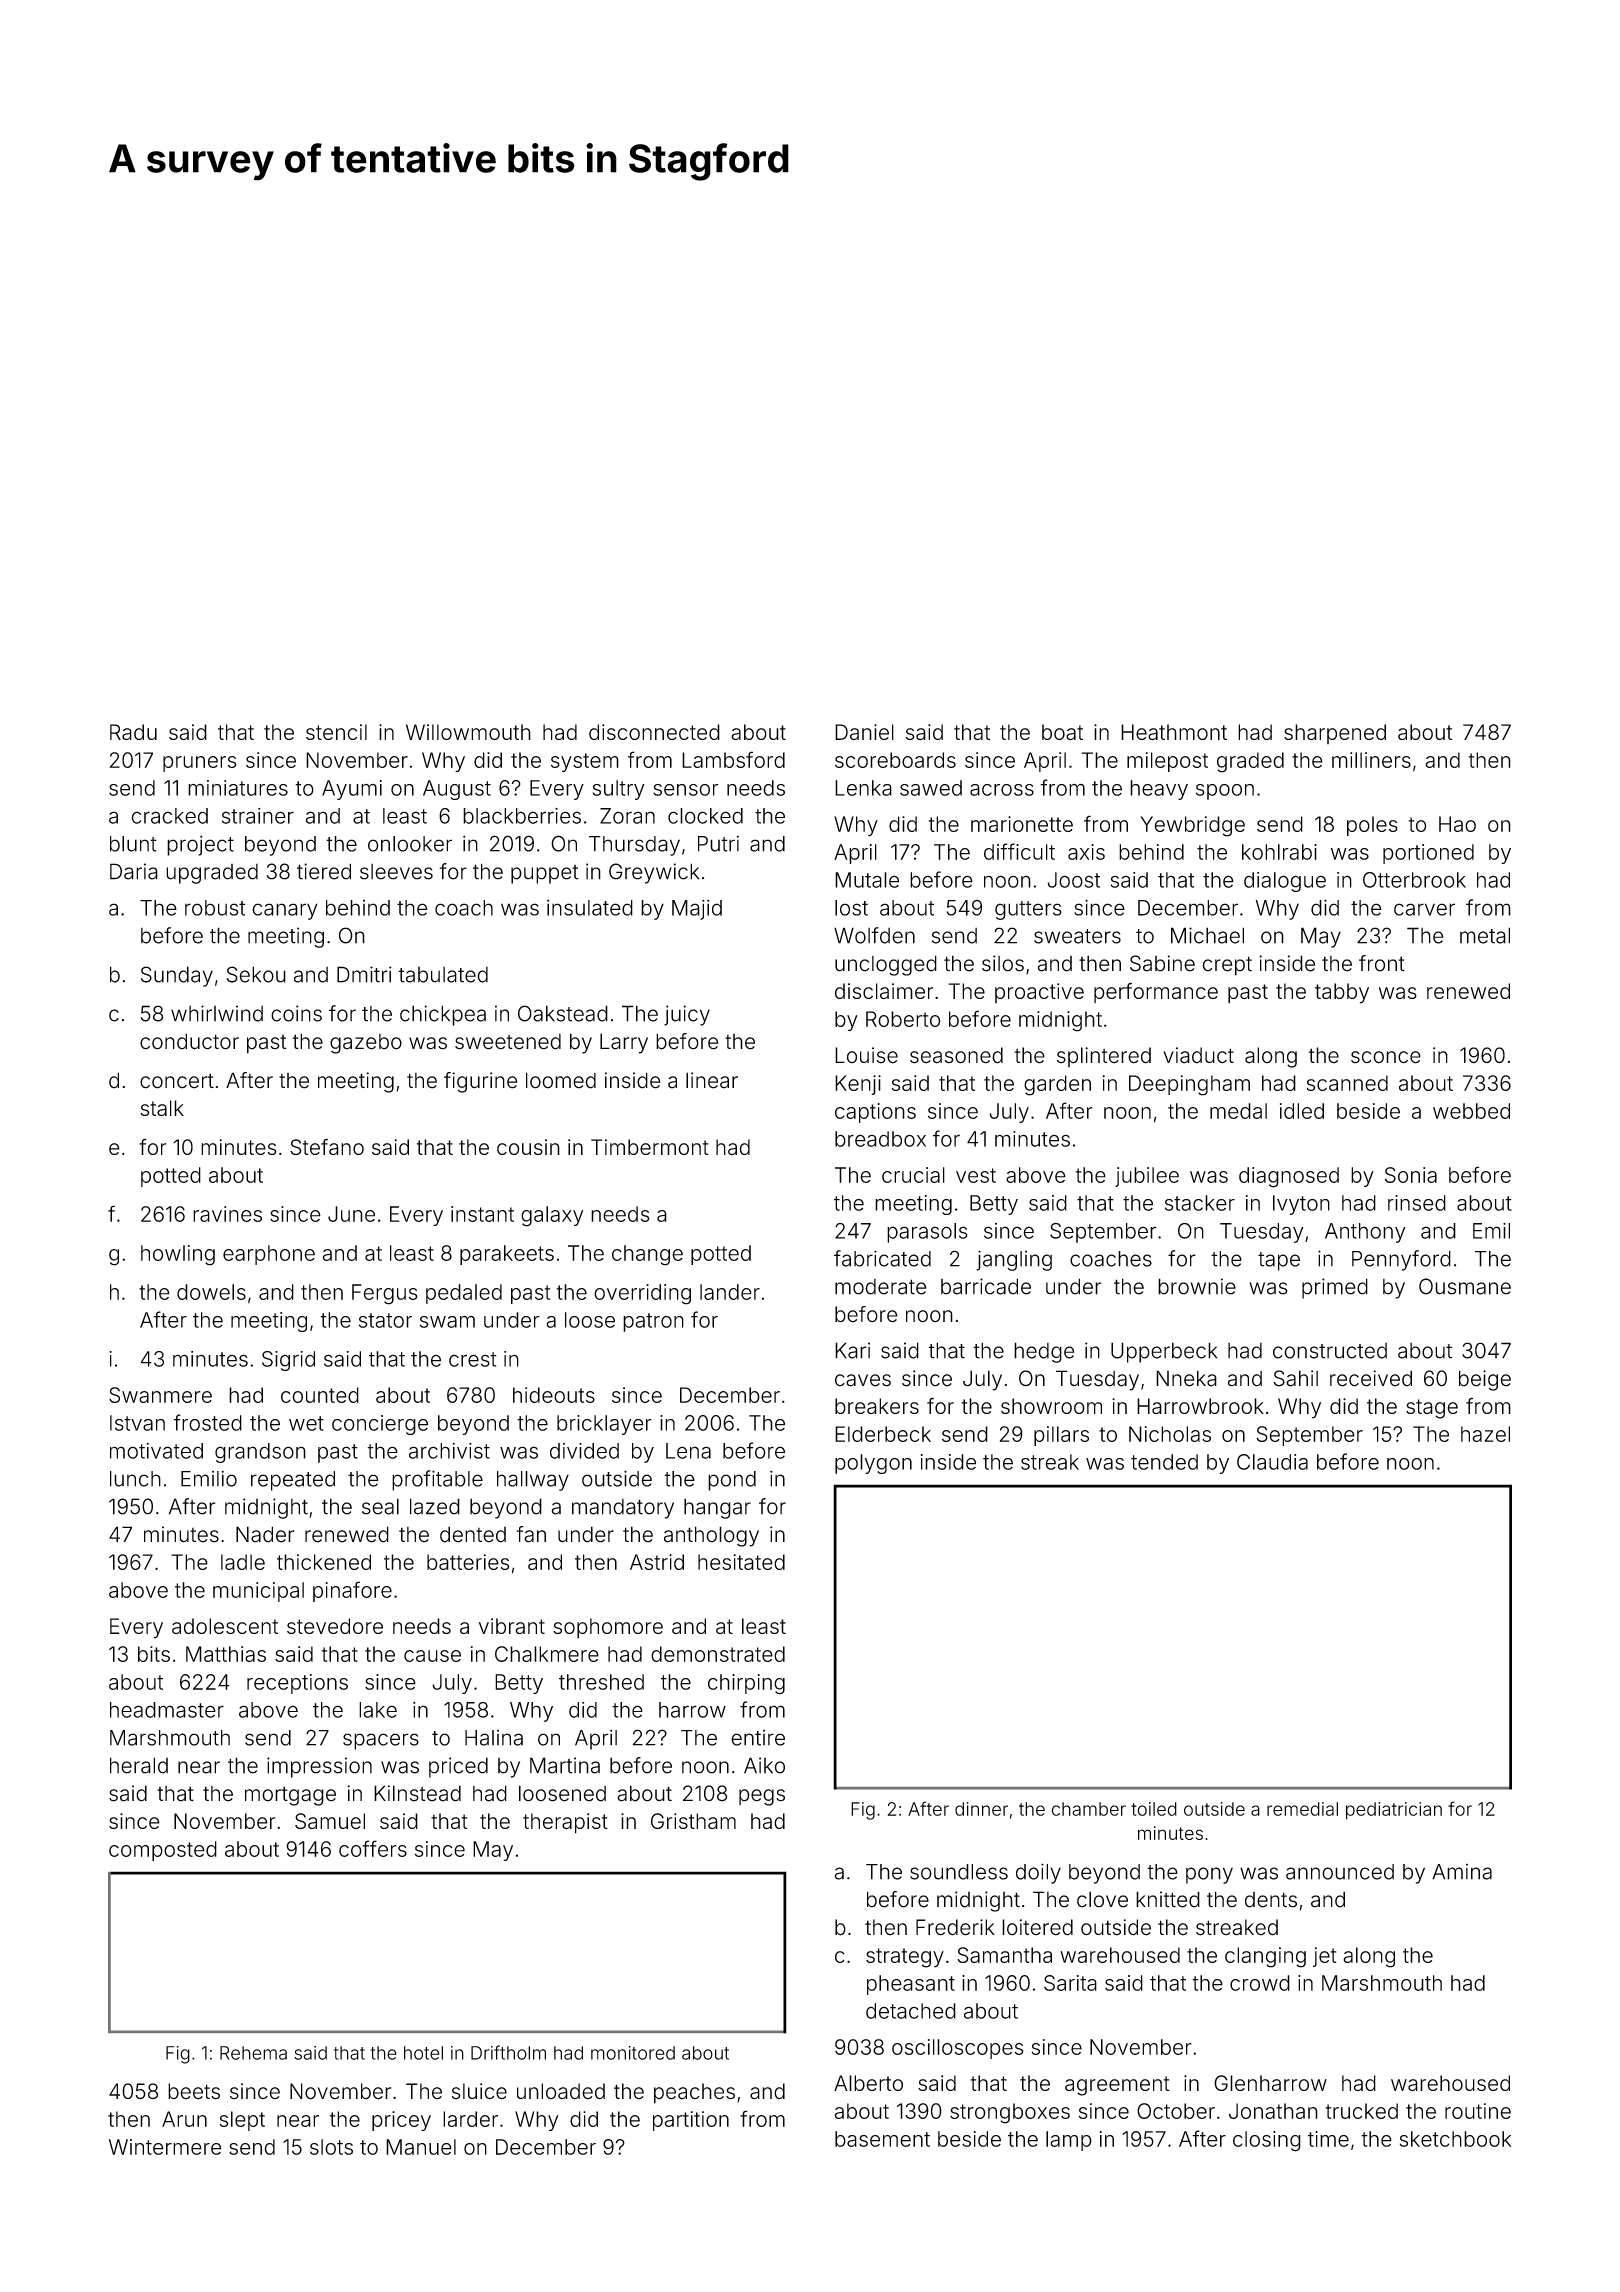 Image resolution: width=1620 pixels, height=2292 pixels. What do you see at coordinates (1465, 1286) in the page?
I see `Ousmane` at bounding box center [1465, 1286].
